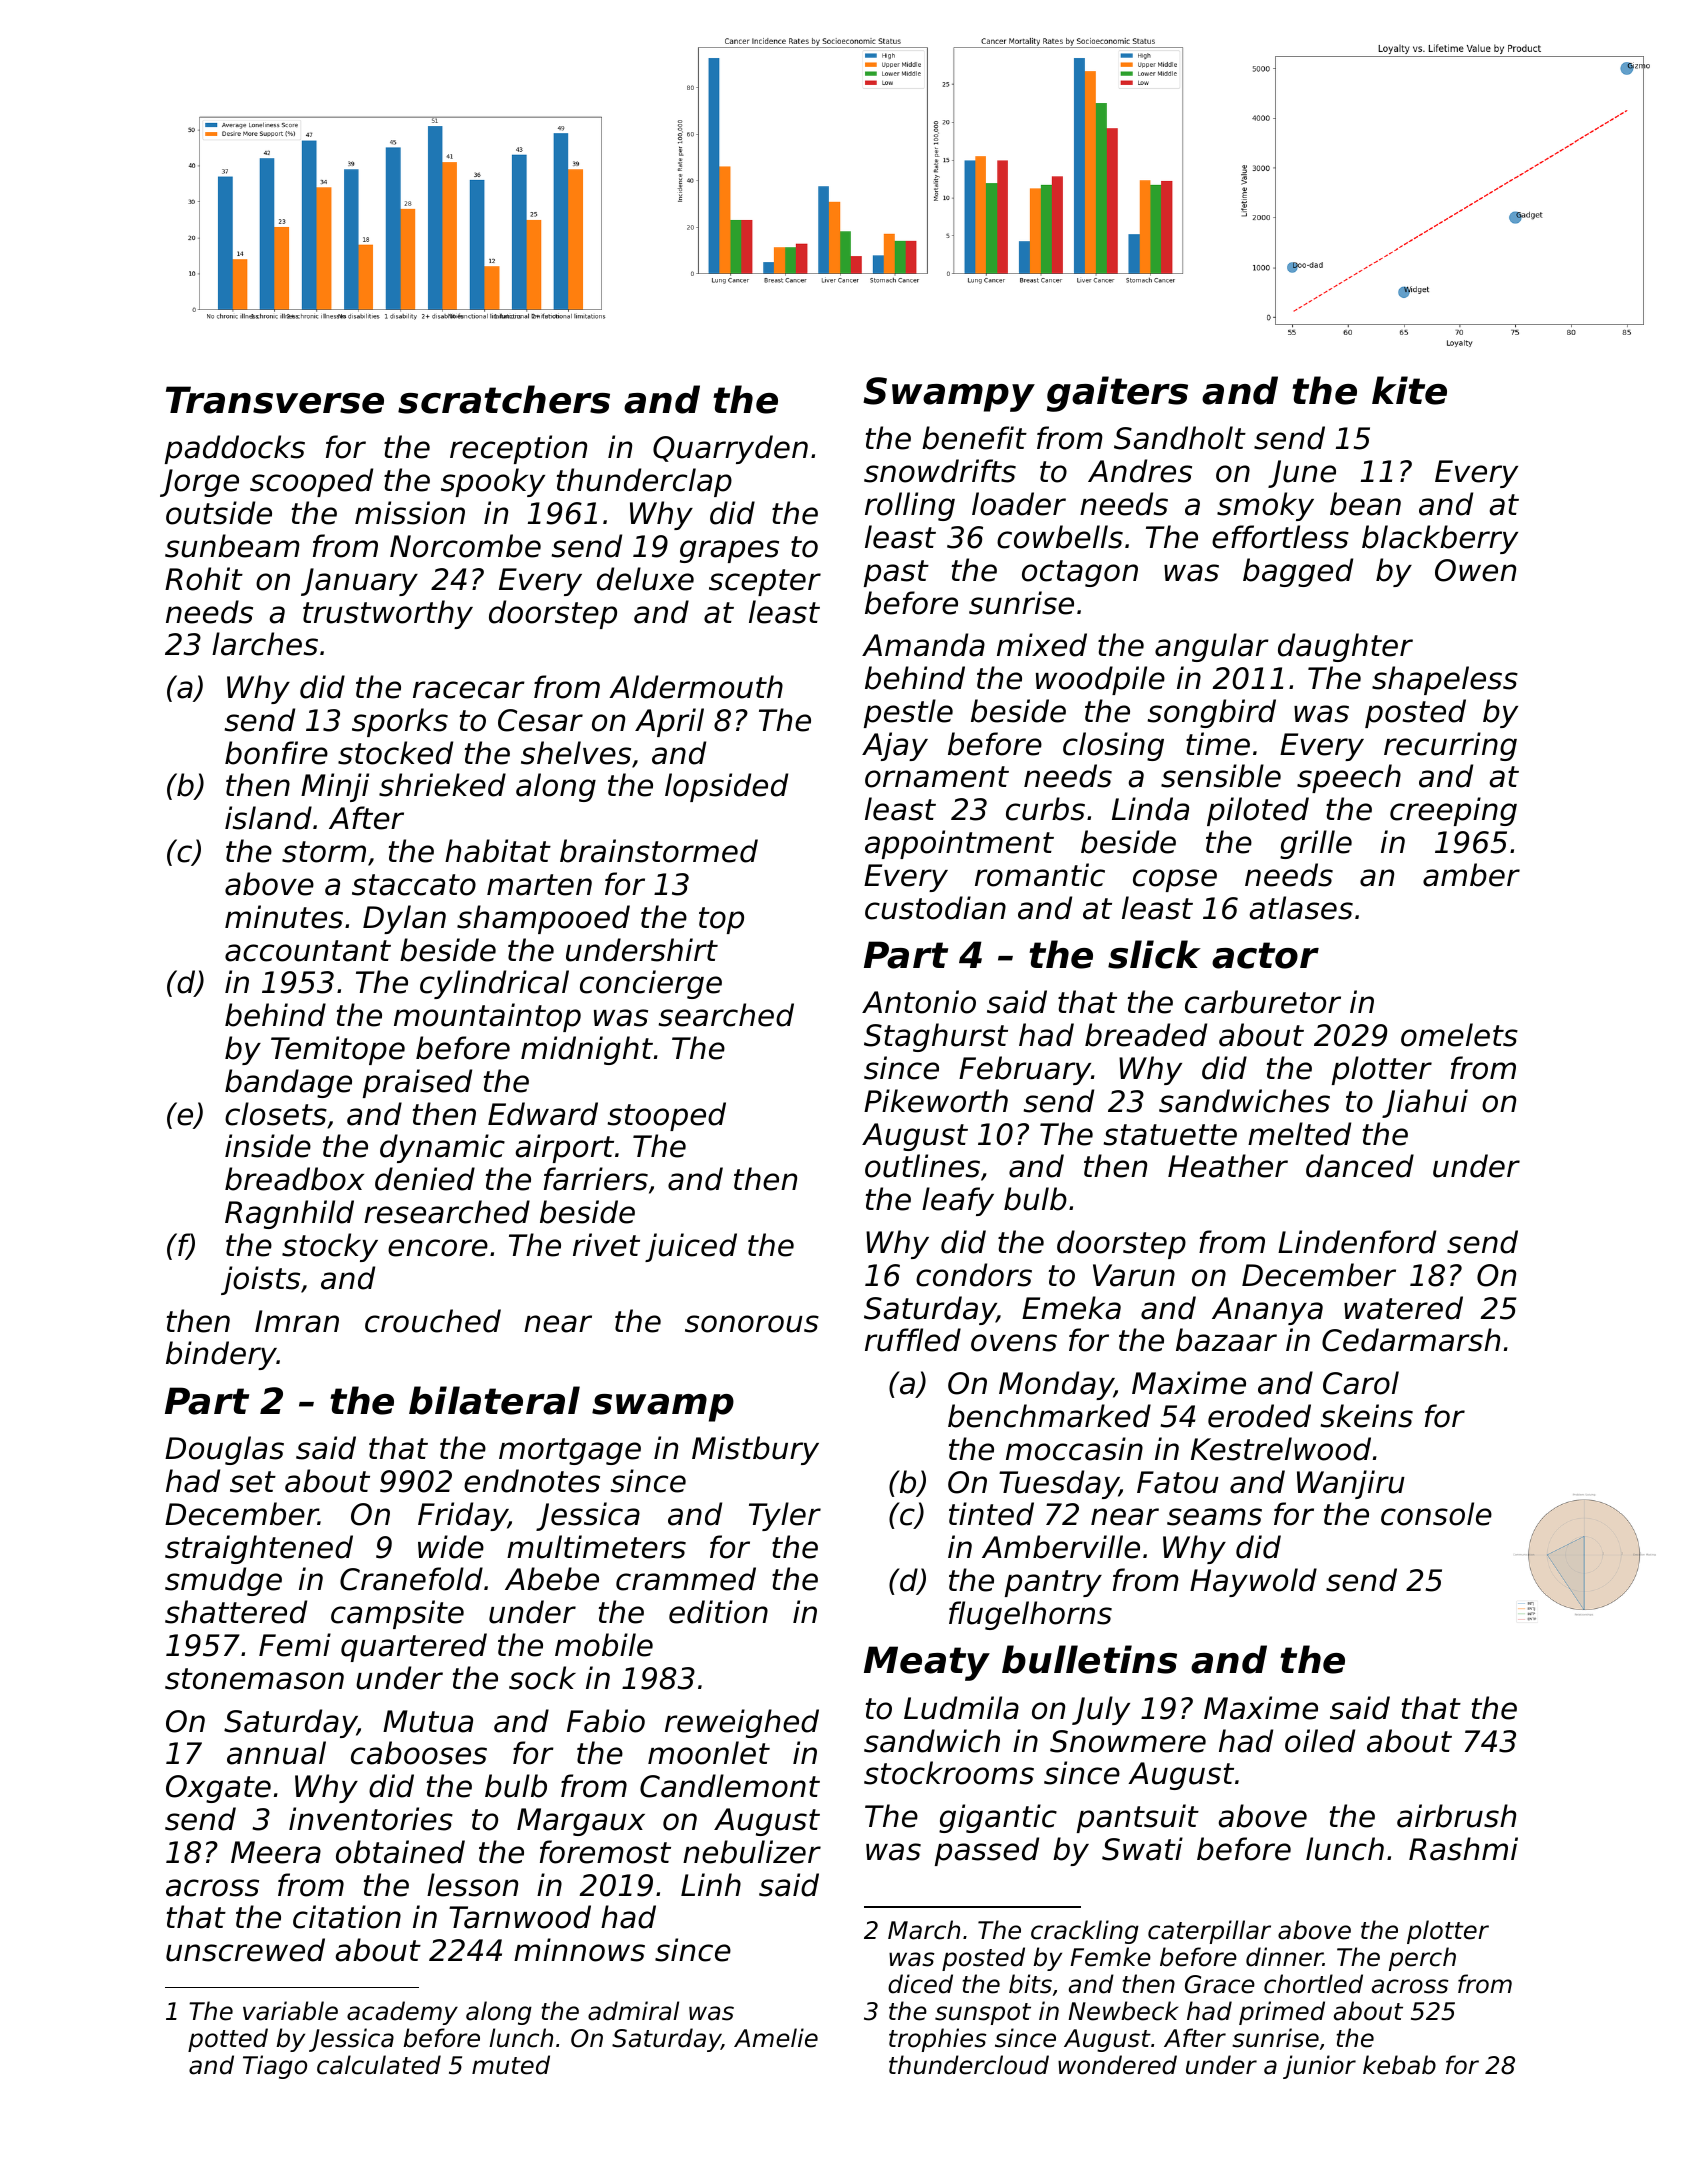 This screenshot has height=2178, width=1683. Describe the element at coordinates (958, 1201) in the screenshot. I see `leafy` at that location.
